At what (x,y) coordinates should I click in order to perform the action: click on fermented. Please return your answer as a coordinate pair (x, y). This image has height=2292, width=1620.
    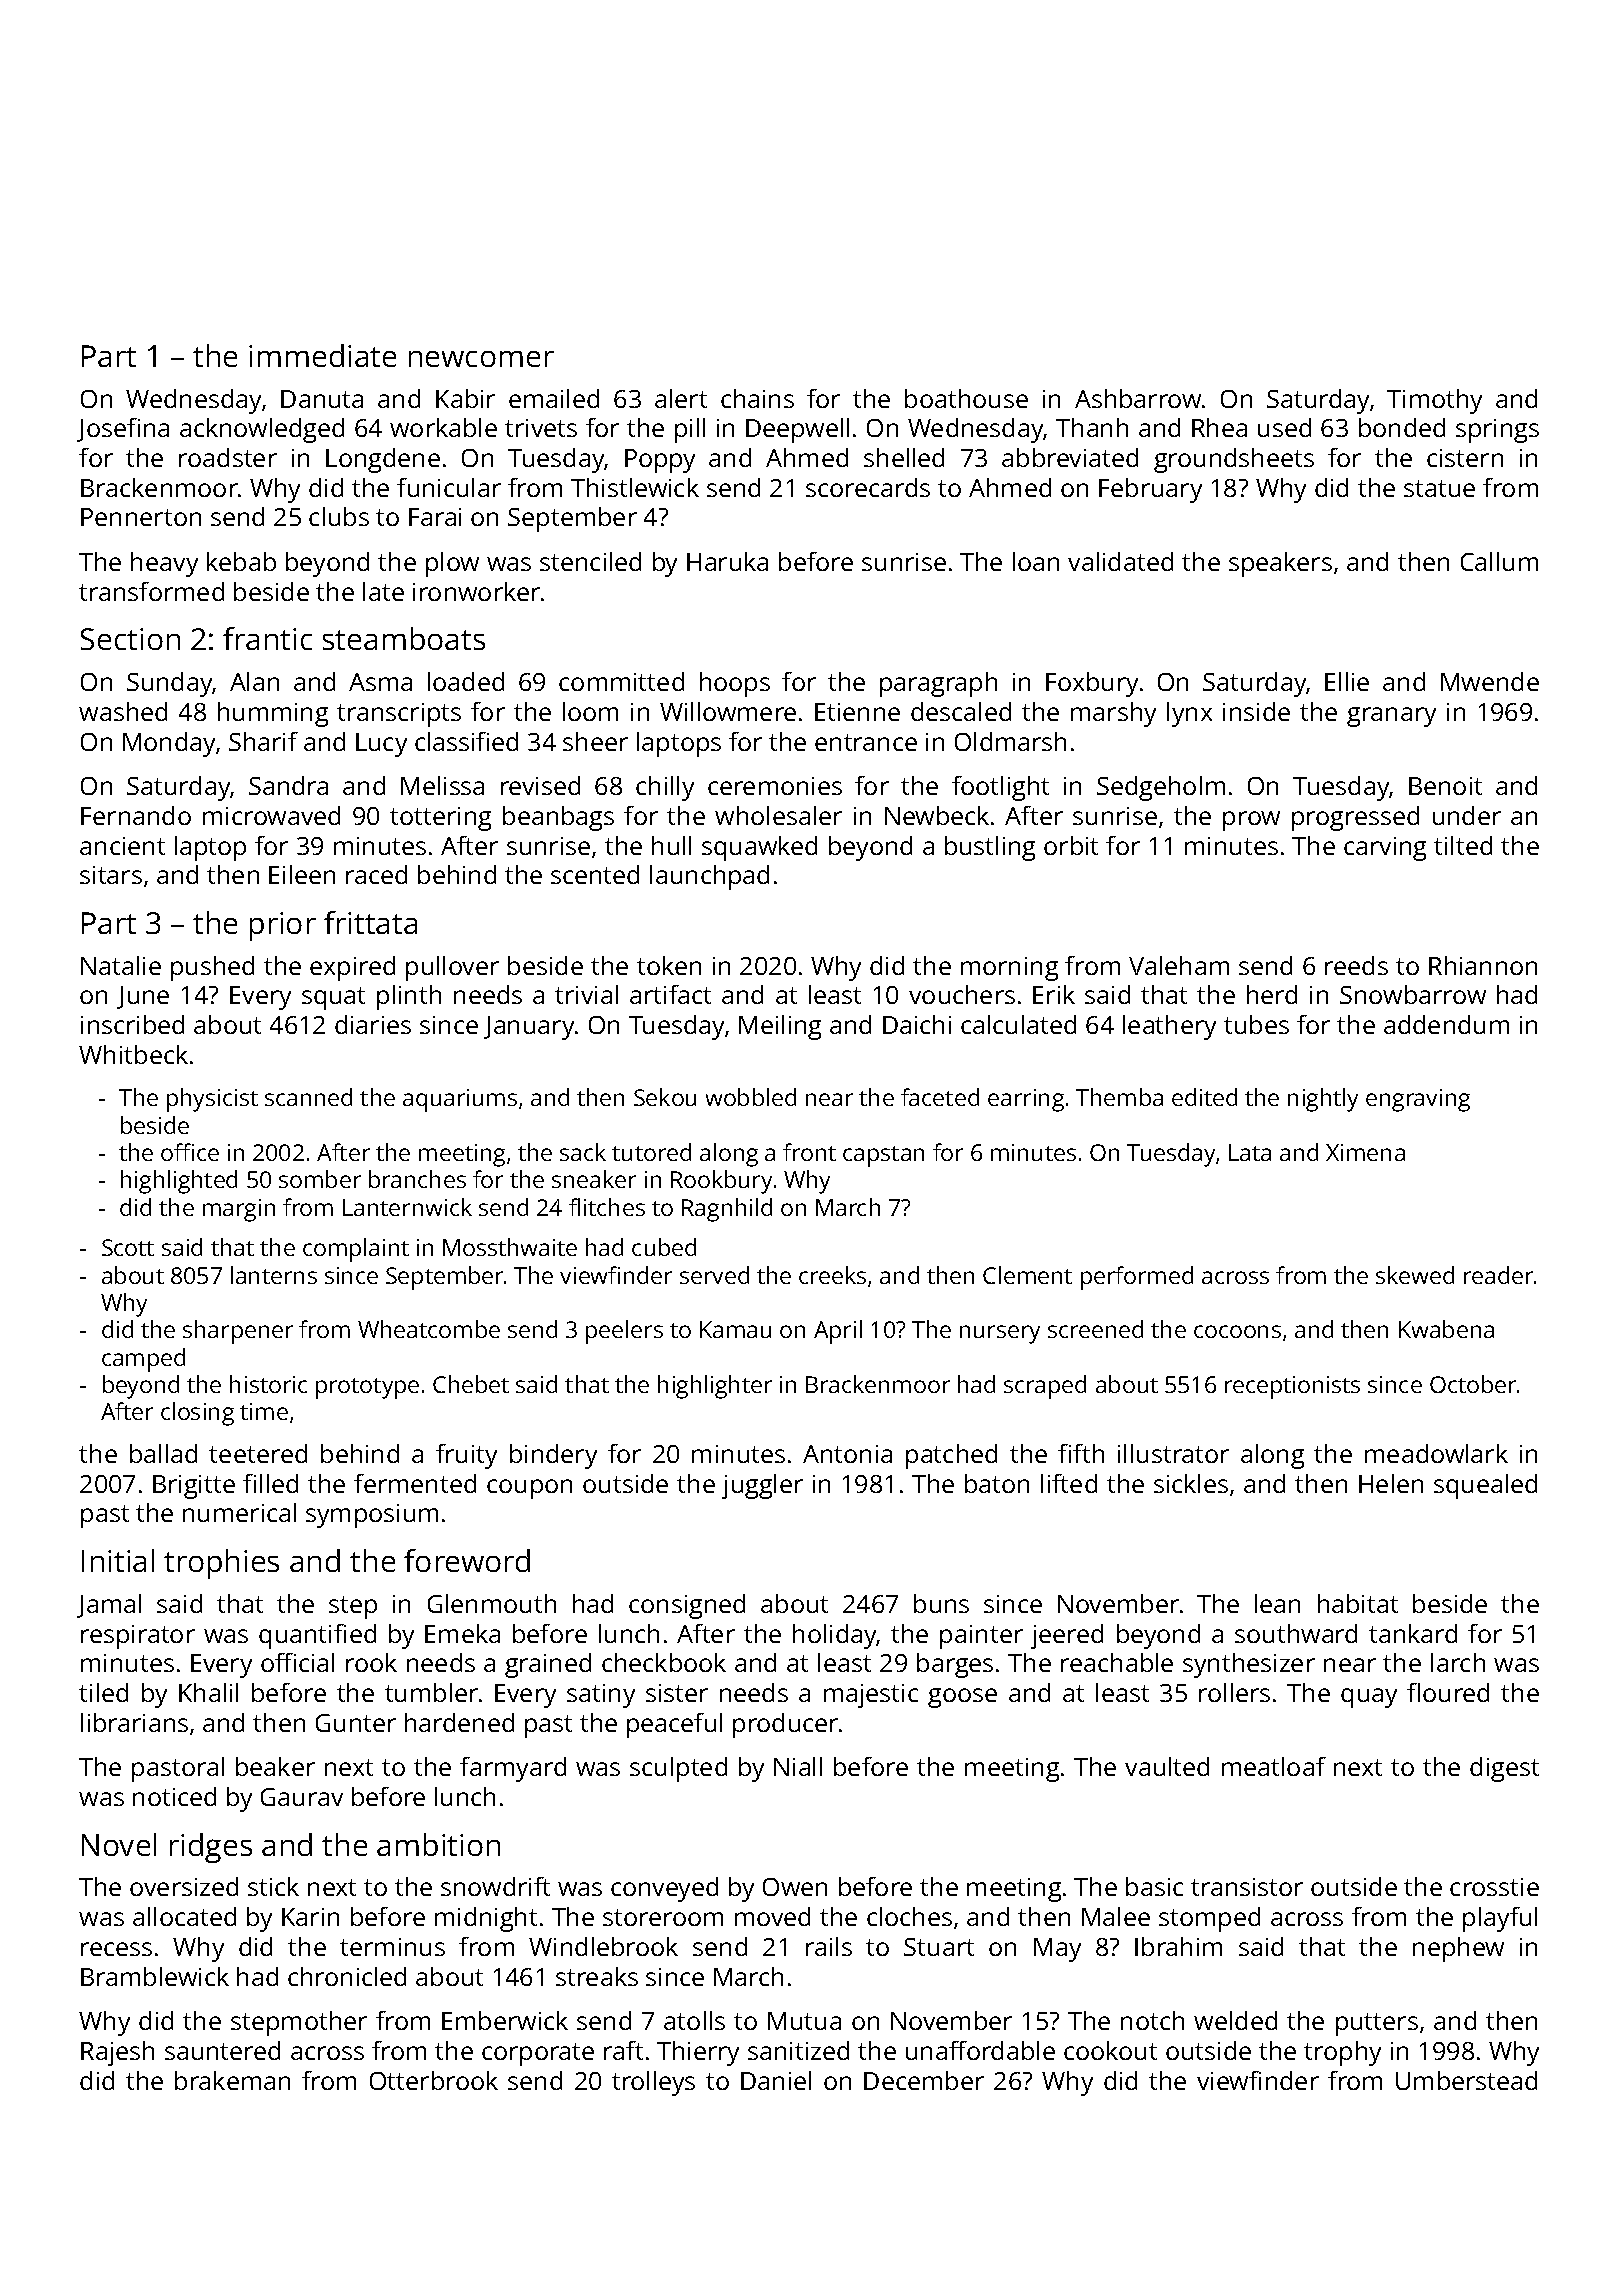
    Looking at the image, I should click on (415, 1483).
